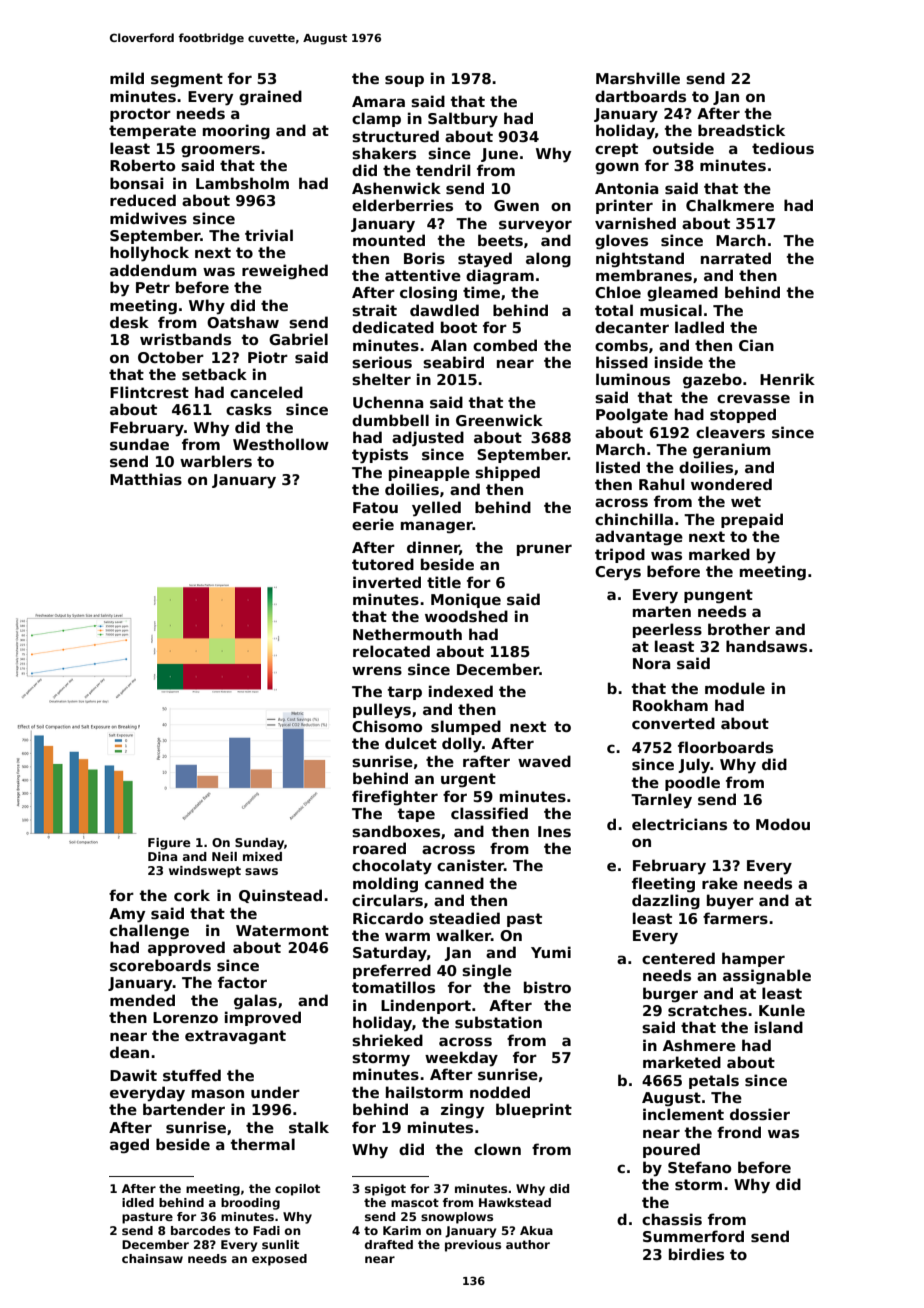  What do you see at coordinates (146, 479) in the screenshot?
I see `Matthias` at bounding box center [146, 479].
